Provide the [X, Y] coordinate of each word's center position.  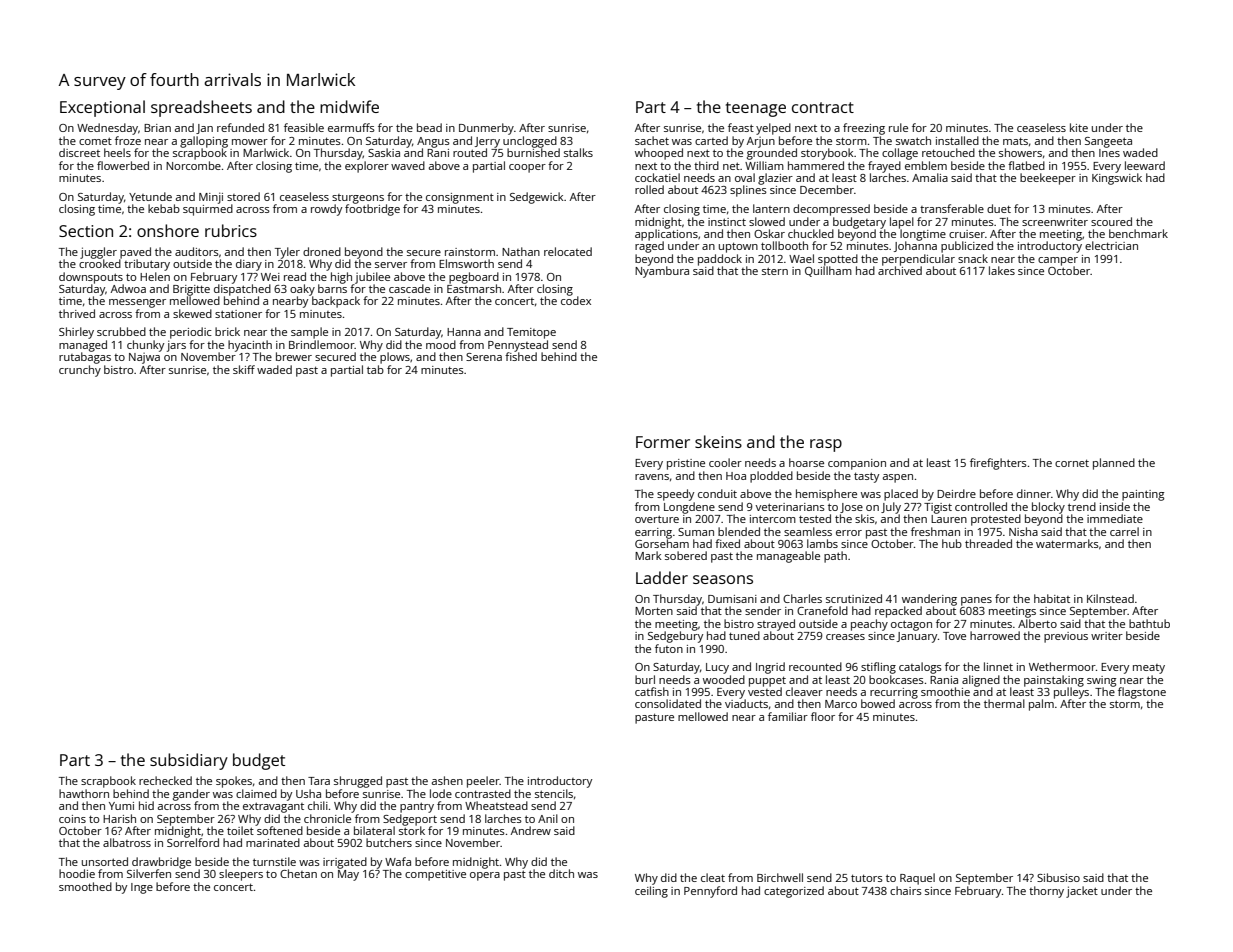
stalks [578, 152]
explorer [367, 167]
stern [775, 271]
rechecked [165, 780]
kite [1079, 127]
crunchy [80, 371]
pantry [417, 807]
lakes [1002, 270]
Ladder [662, 577]
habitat [1052, 598]
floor [823, 716]
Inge [142, 888]
